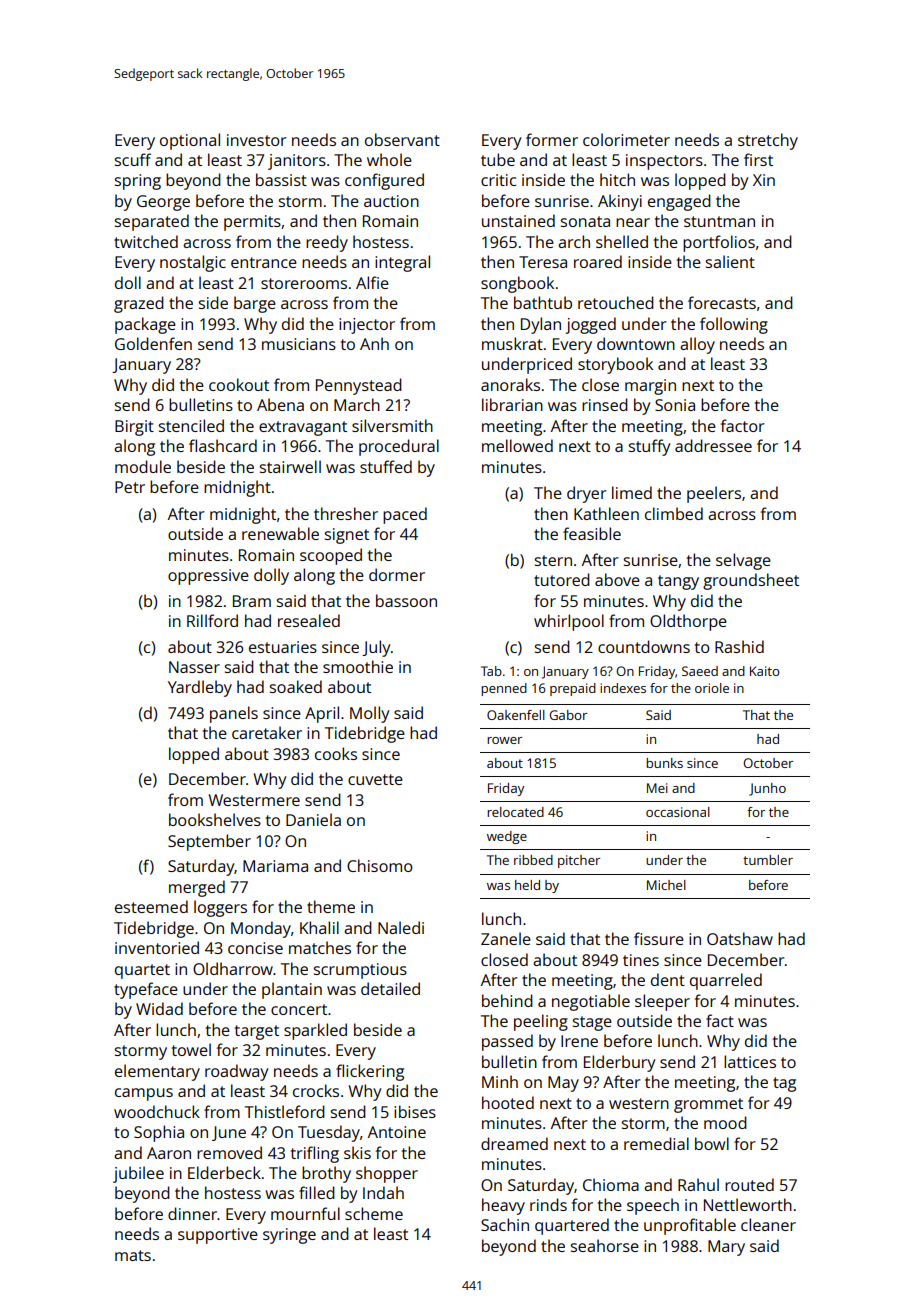 The width and height of the image is (924, 1314). I want to click on resealed, so click(309, 620).
